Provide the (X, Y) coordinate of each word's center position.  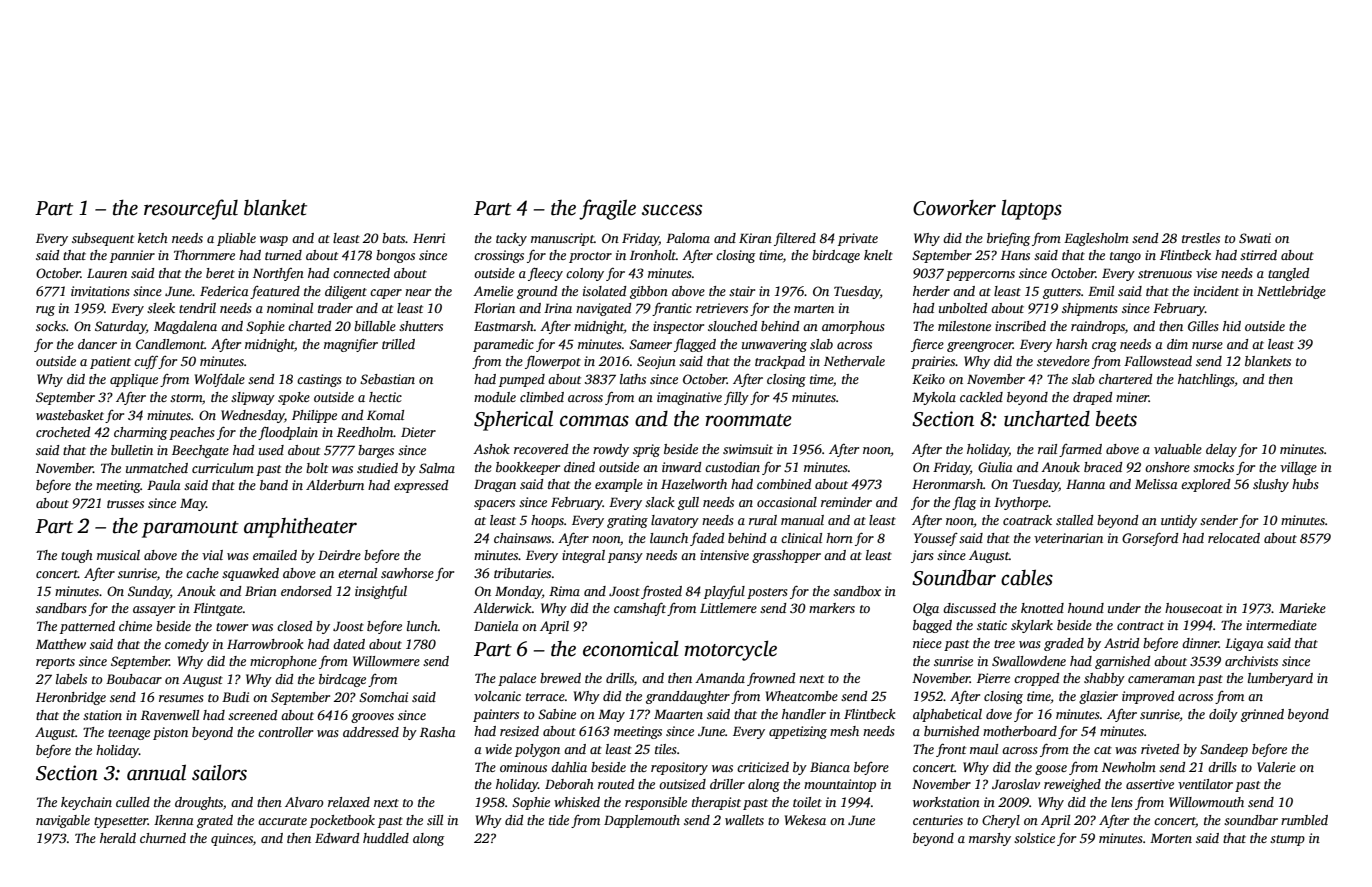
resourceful (191, 209)
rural (763, 520)
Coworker (954, 208)
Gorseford (1150, 539)
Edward (337, 838)
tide (559, 820)
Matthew (61, 644)
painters (496, 715)
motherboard (1020, 731)
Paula (164, 485)
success (672, 210)
